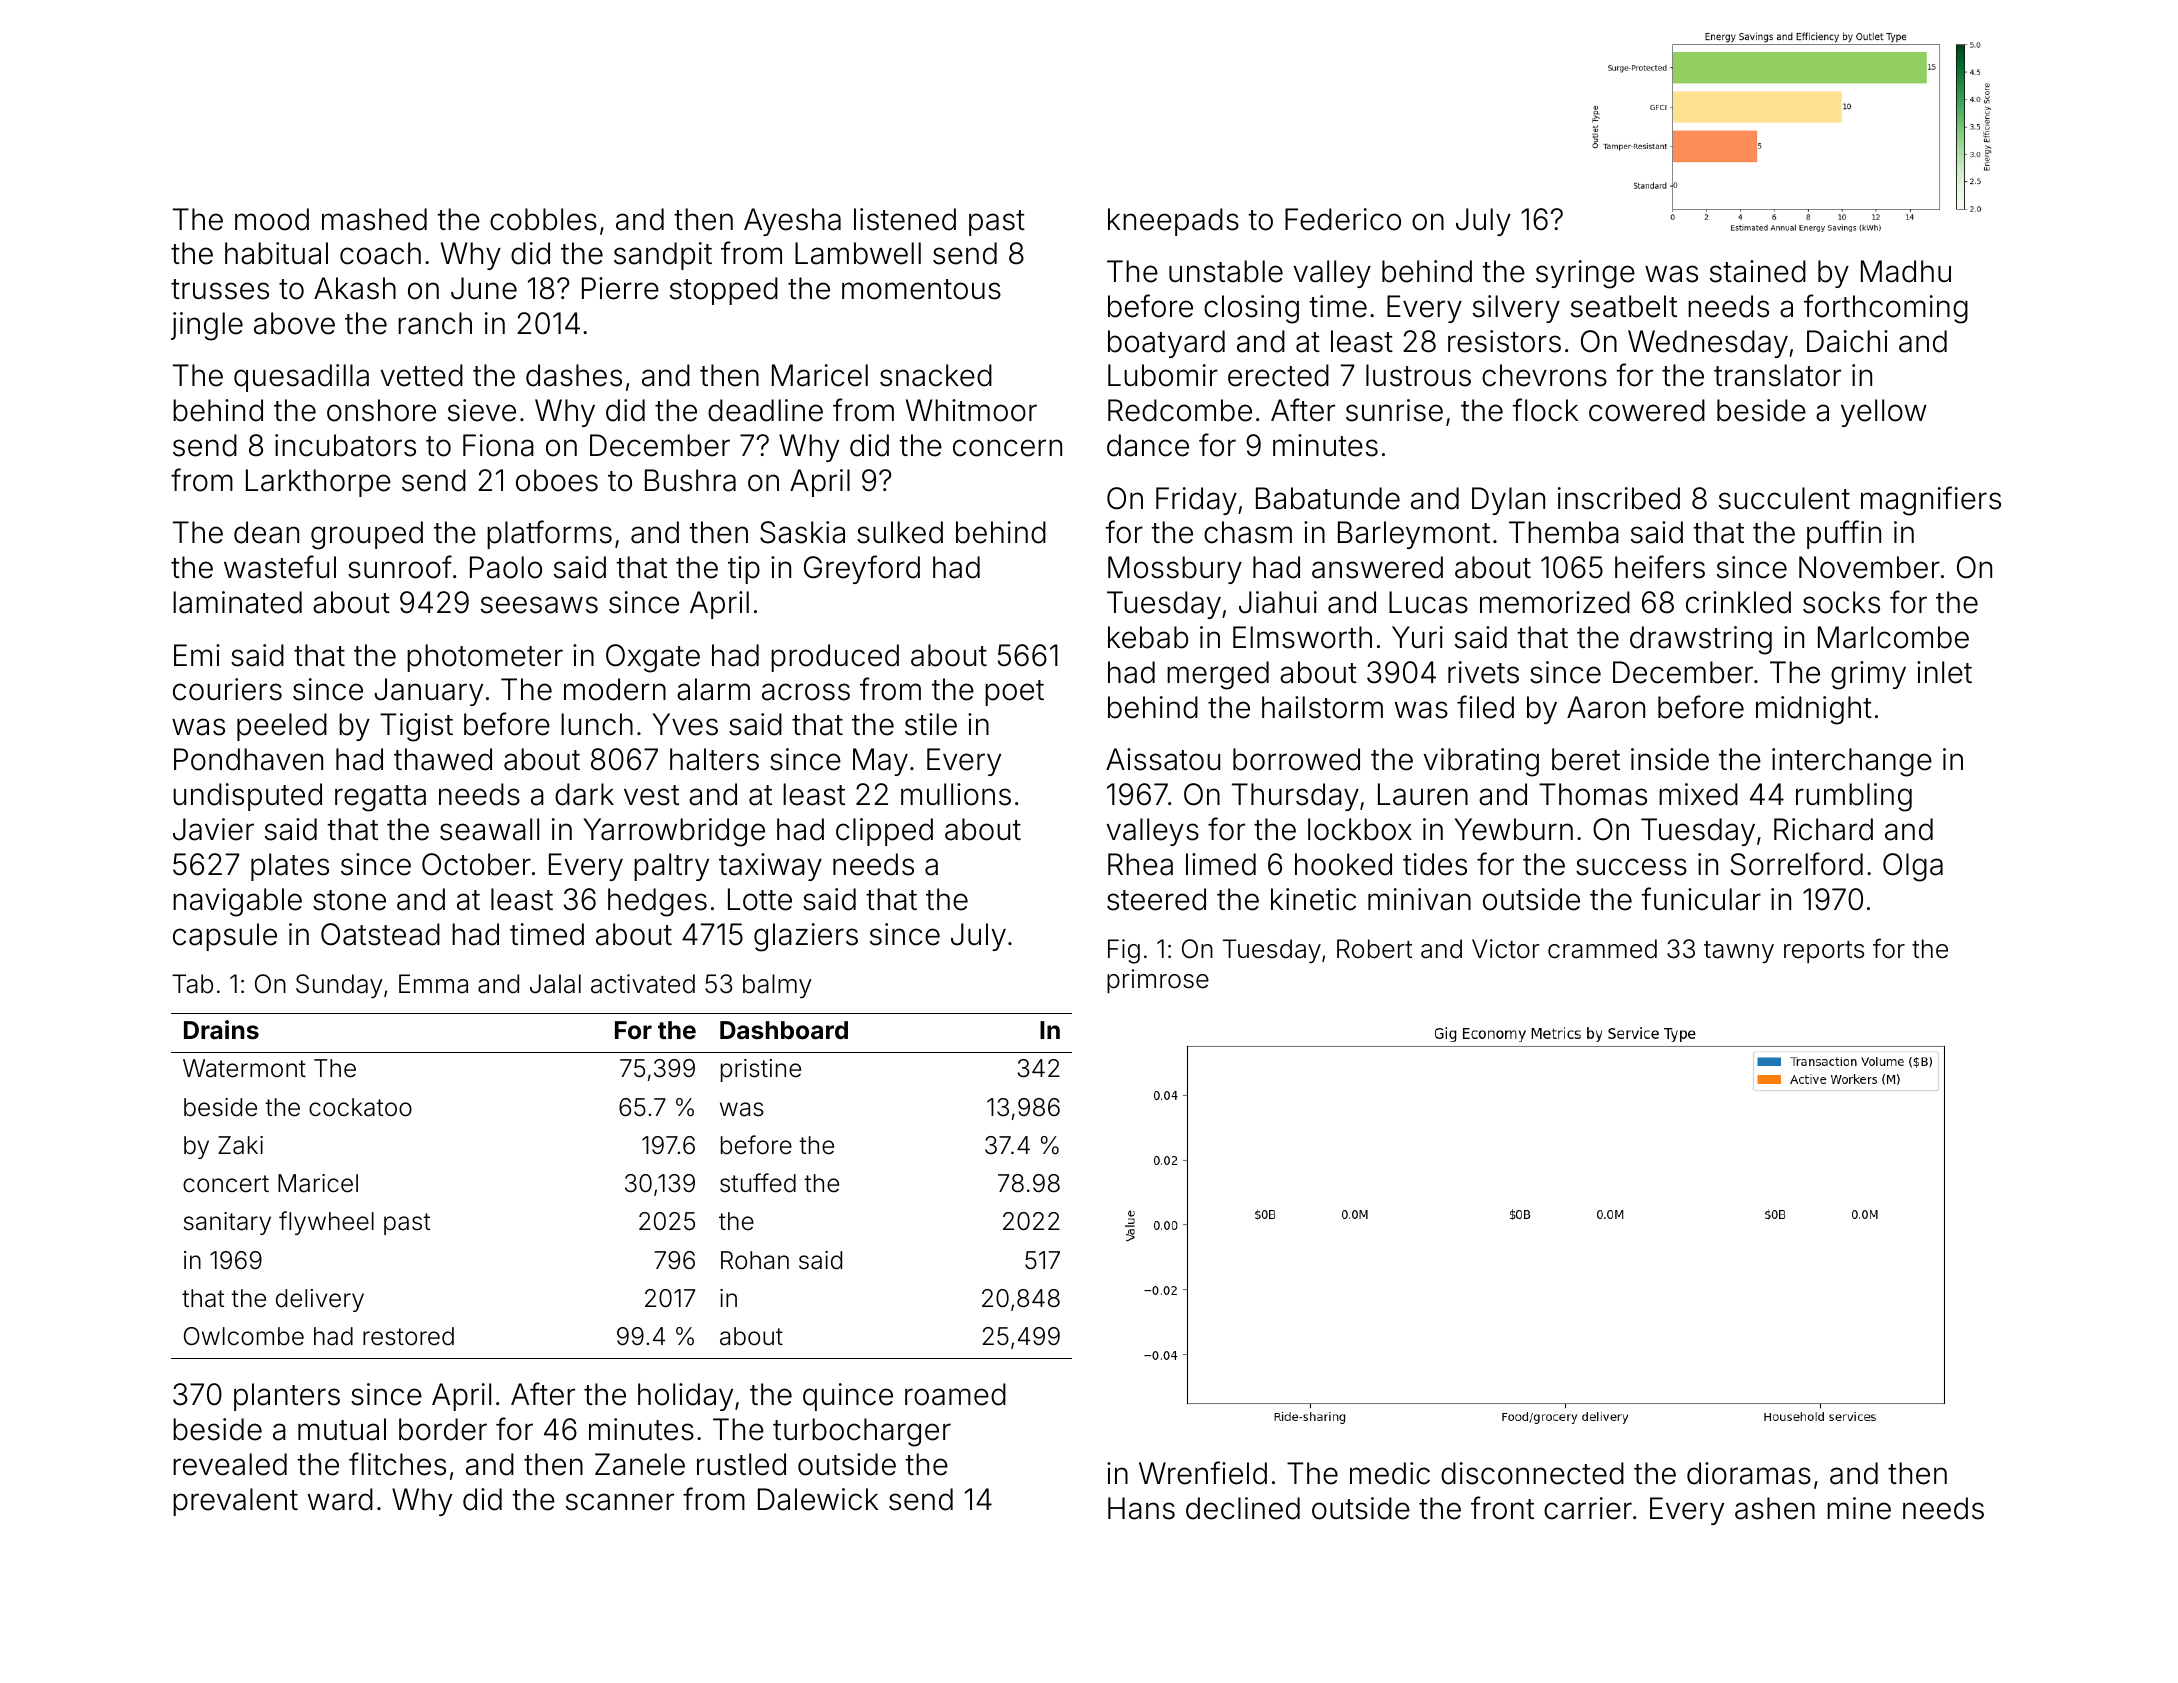  I want to click on onshore, so click(381, 410).
